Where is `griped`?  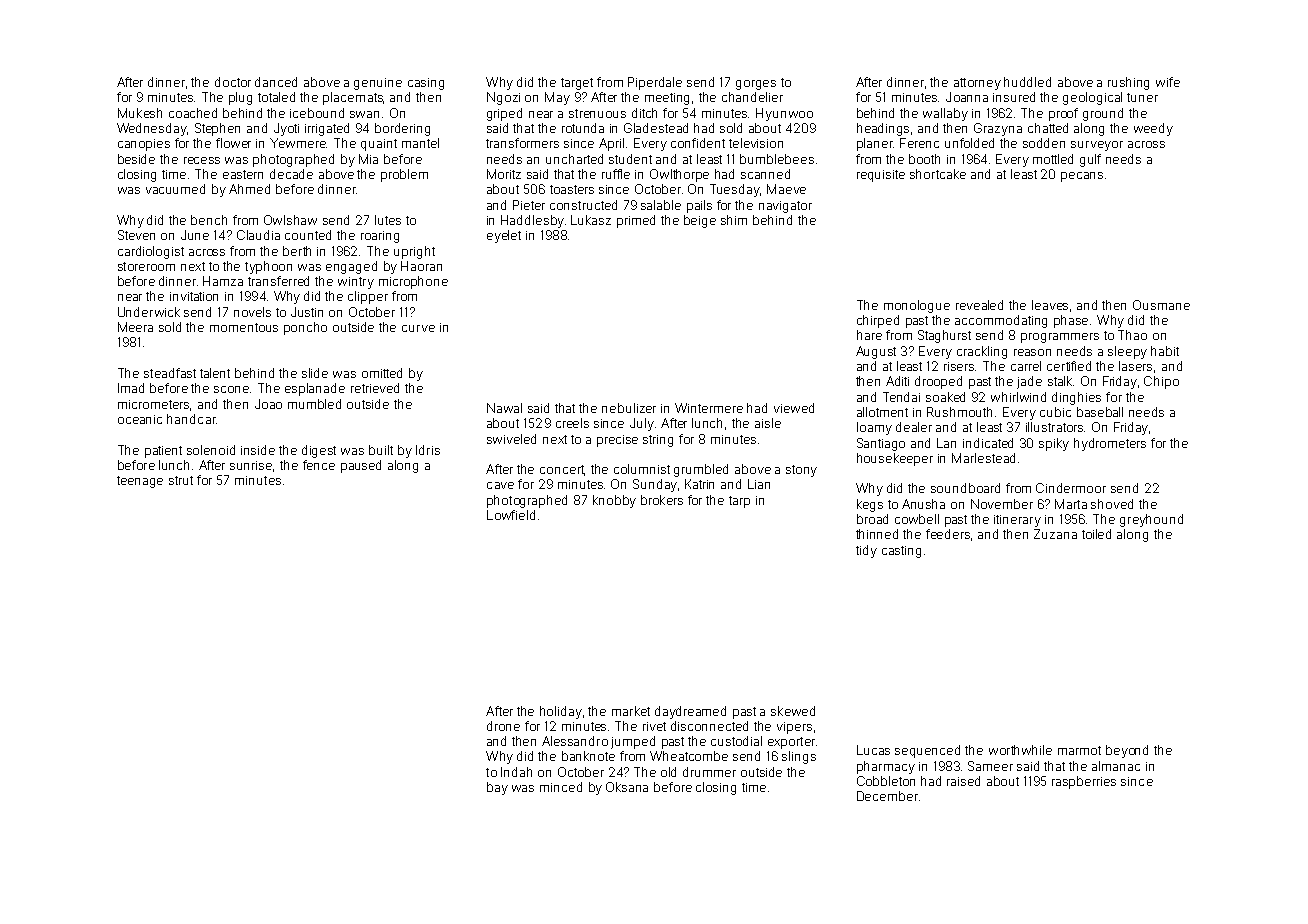 griped is located at coordinates (504, 114).
